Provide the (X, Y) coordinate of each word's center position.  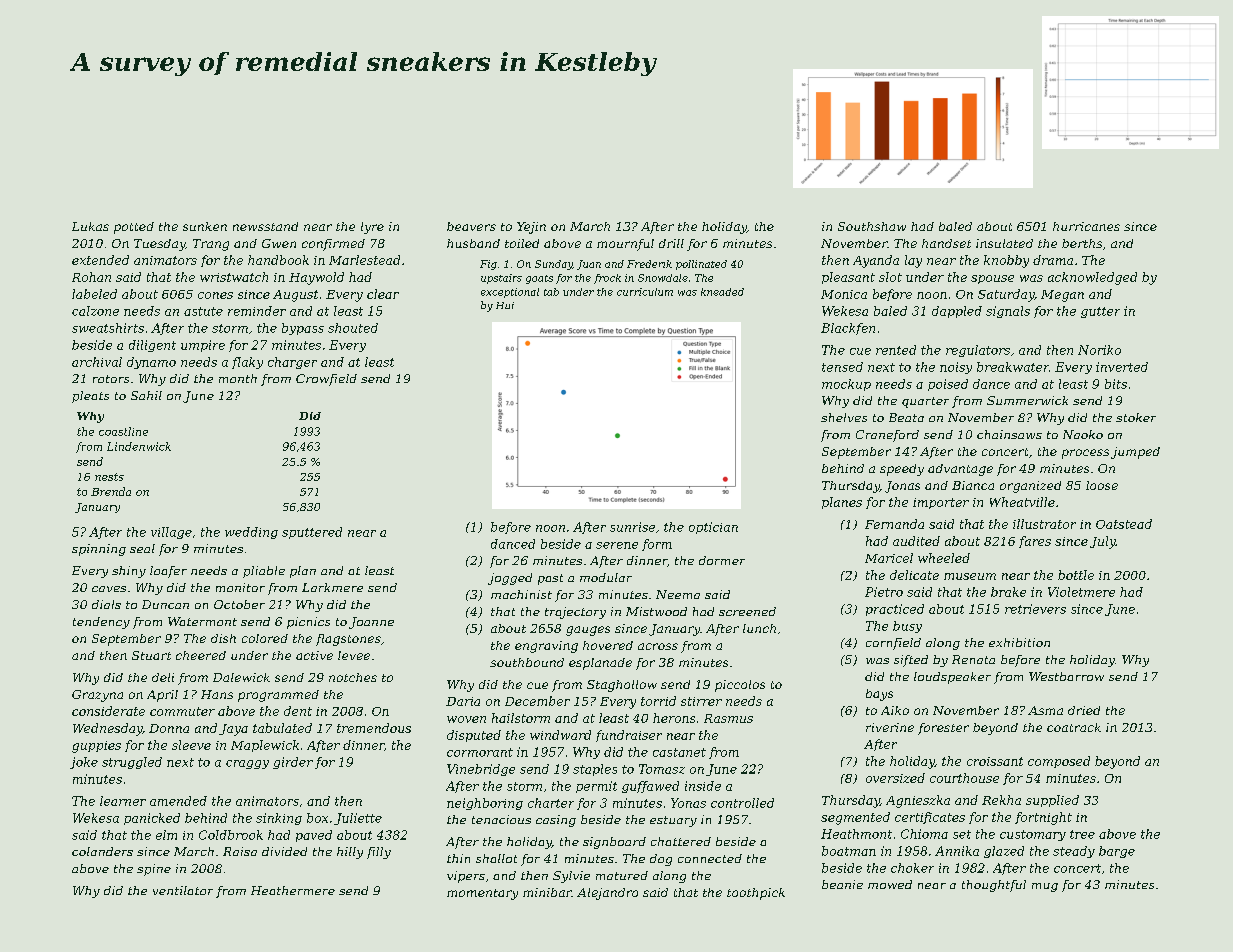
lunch (759, 628)
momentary (482, 894)
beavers (471, 226)
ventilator (183, 890)
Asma (1045, 710)
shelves (844, 417)
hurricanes (1086, 226)
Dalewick (241, 677)
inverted (1122, 367)
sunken (205, 226)
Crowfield (326, 380)
